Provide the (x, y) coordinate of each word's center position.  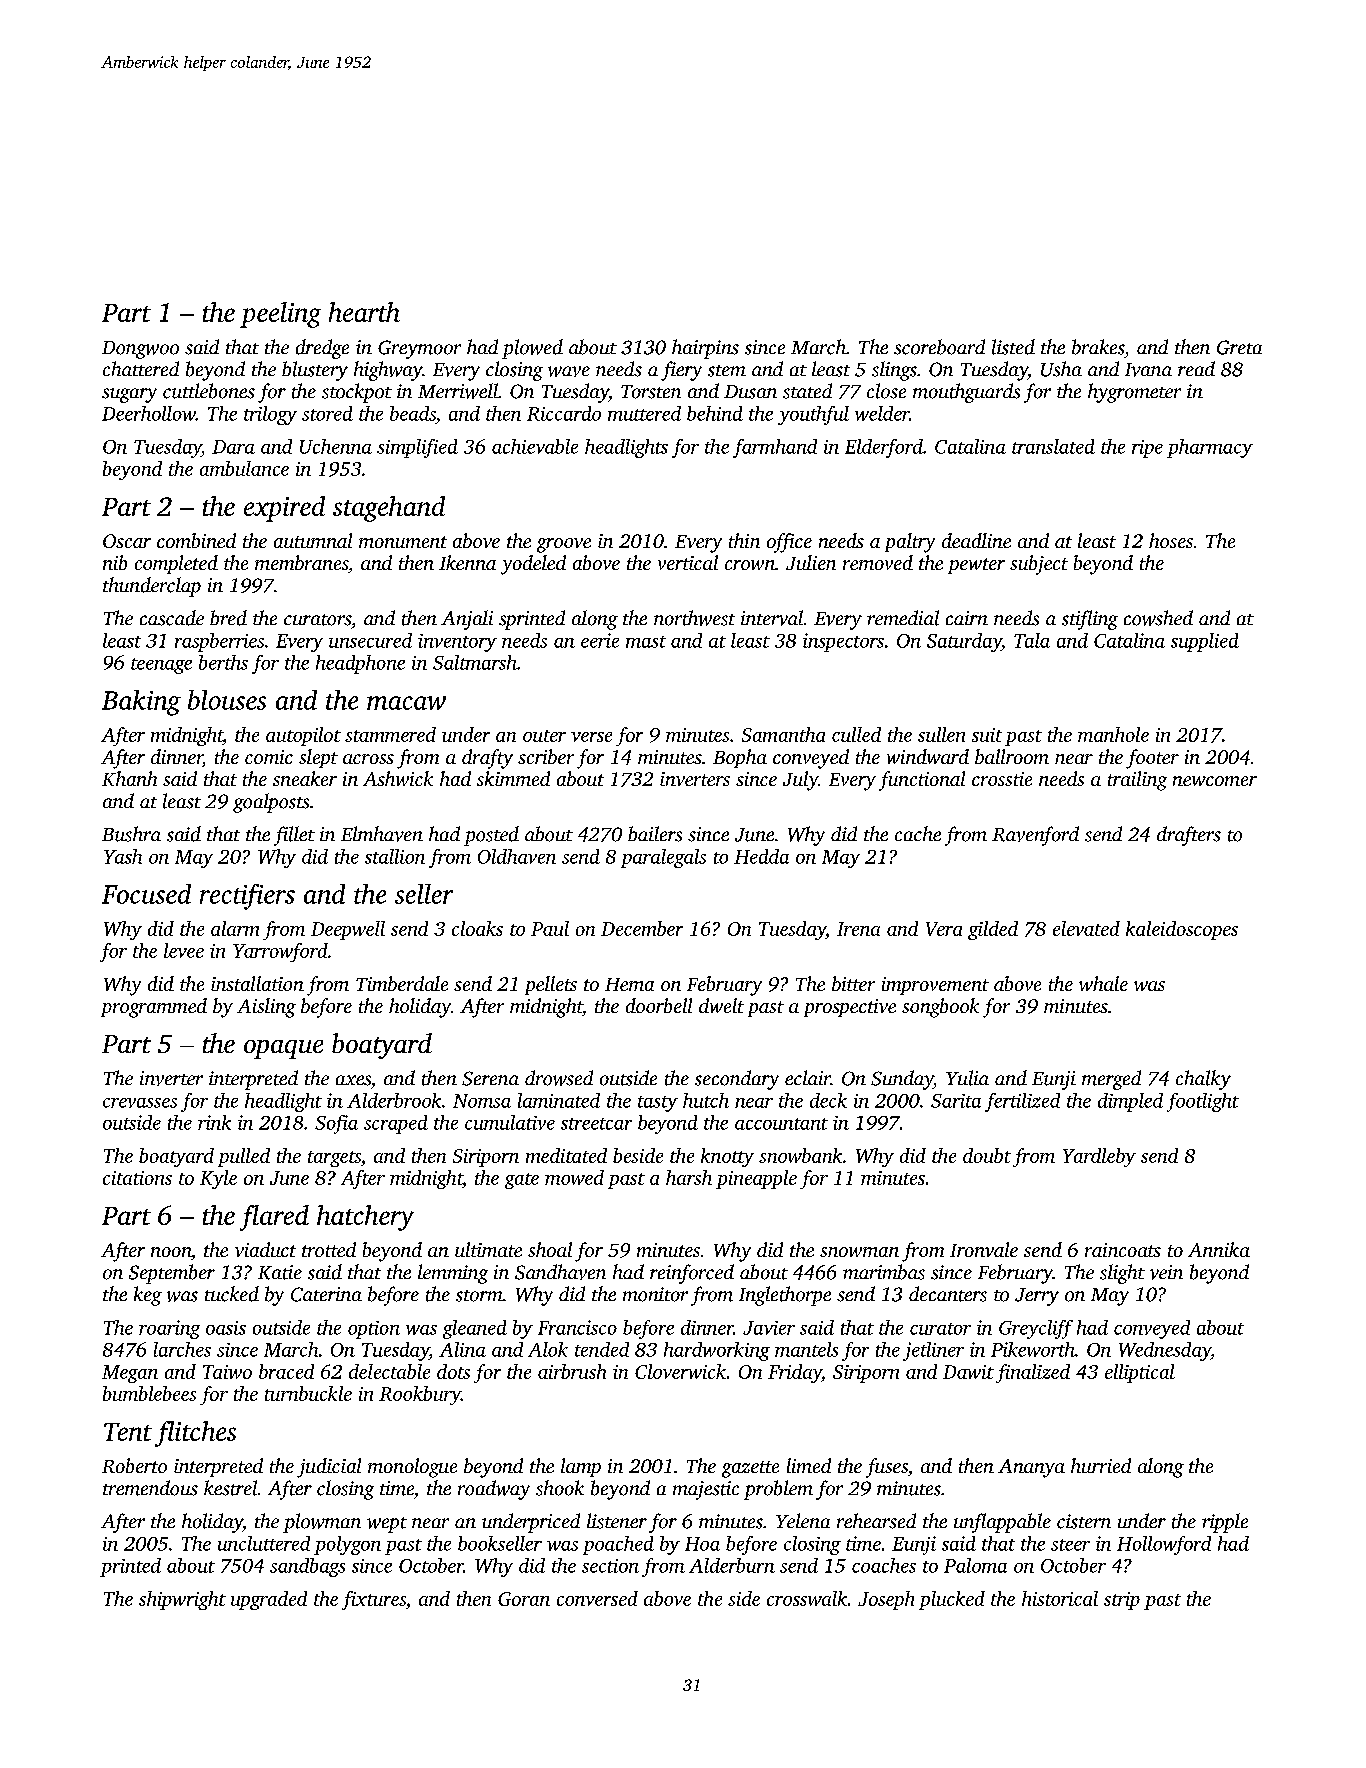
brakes (1098, 347)
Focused (146, 894)
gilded (993, 930)
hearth (364, 312)
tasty (658, 1104)
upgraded (269, 1600)
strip (1122, 1601)
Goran (524, 1599)
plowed (532, 349)
